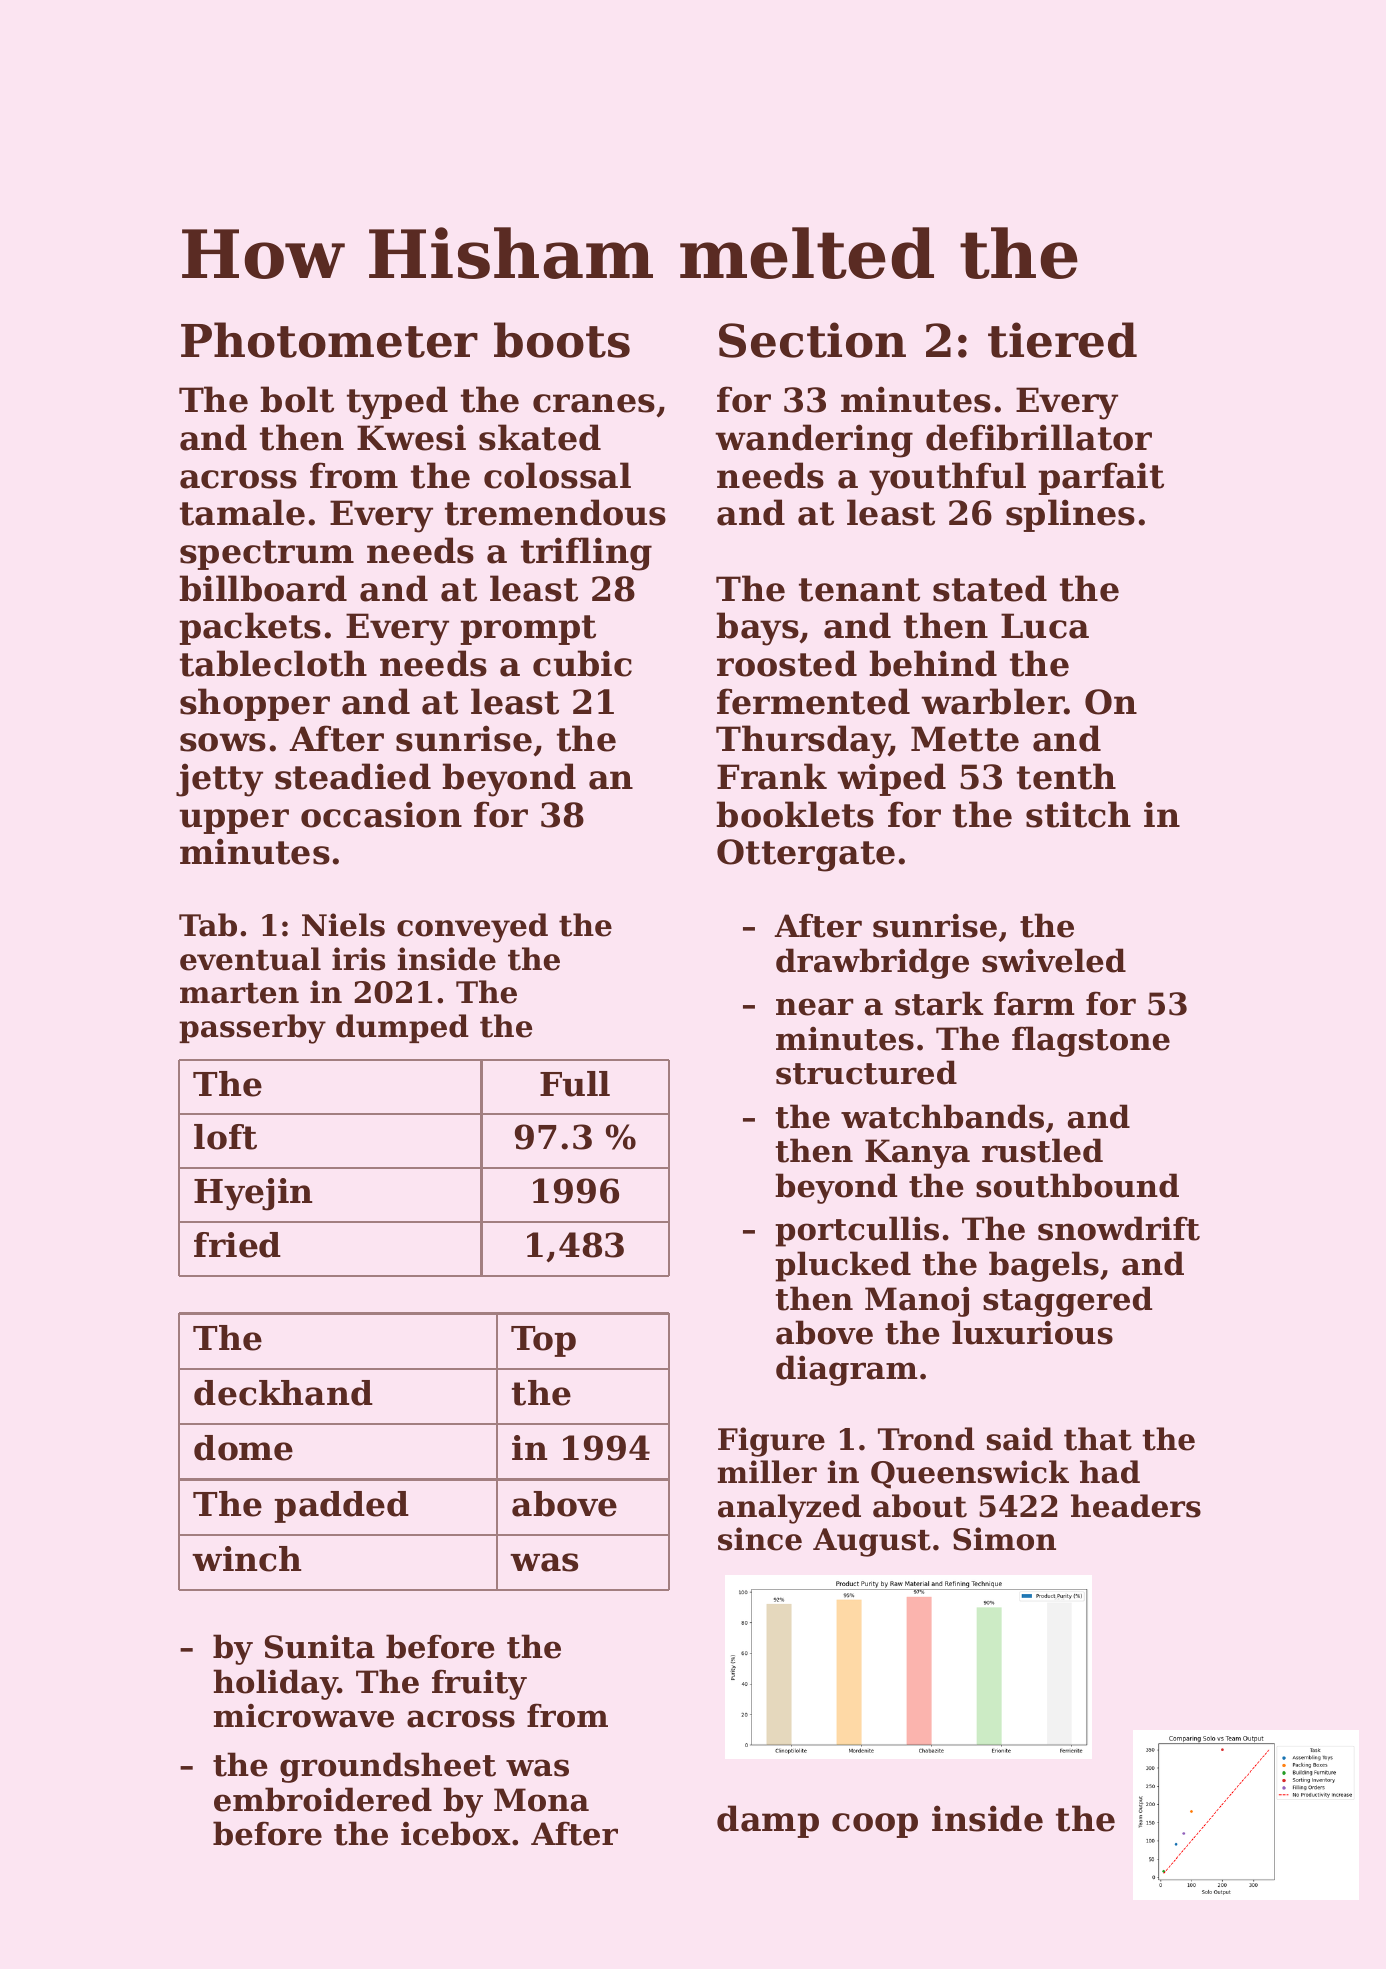 The height and width of the screenshot is (1969, 1386). Describe the element at coordinates (1032, 1332) in the screenshot. I see `luxurious` at that location.
